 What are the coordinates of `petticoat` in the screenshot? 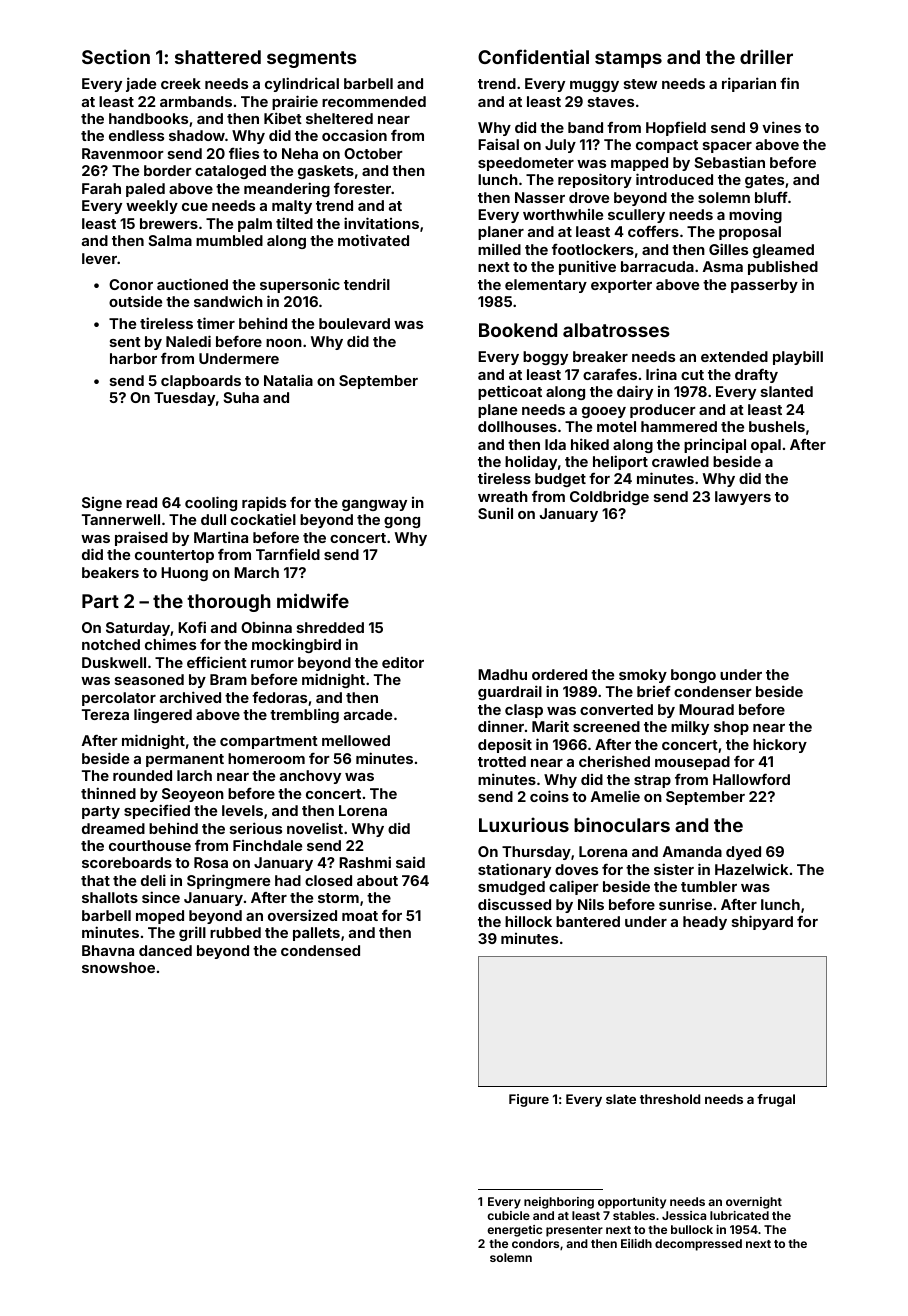 It's located at (510, 392).
